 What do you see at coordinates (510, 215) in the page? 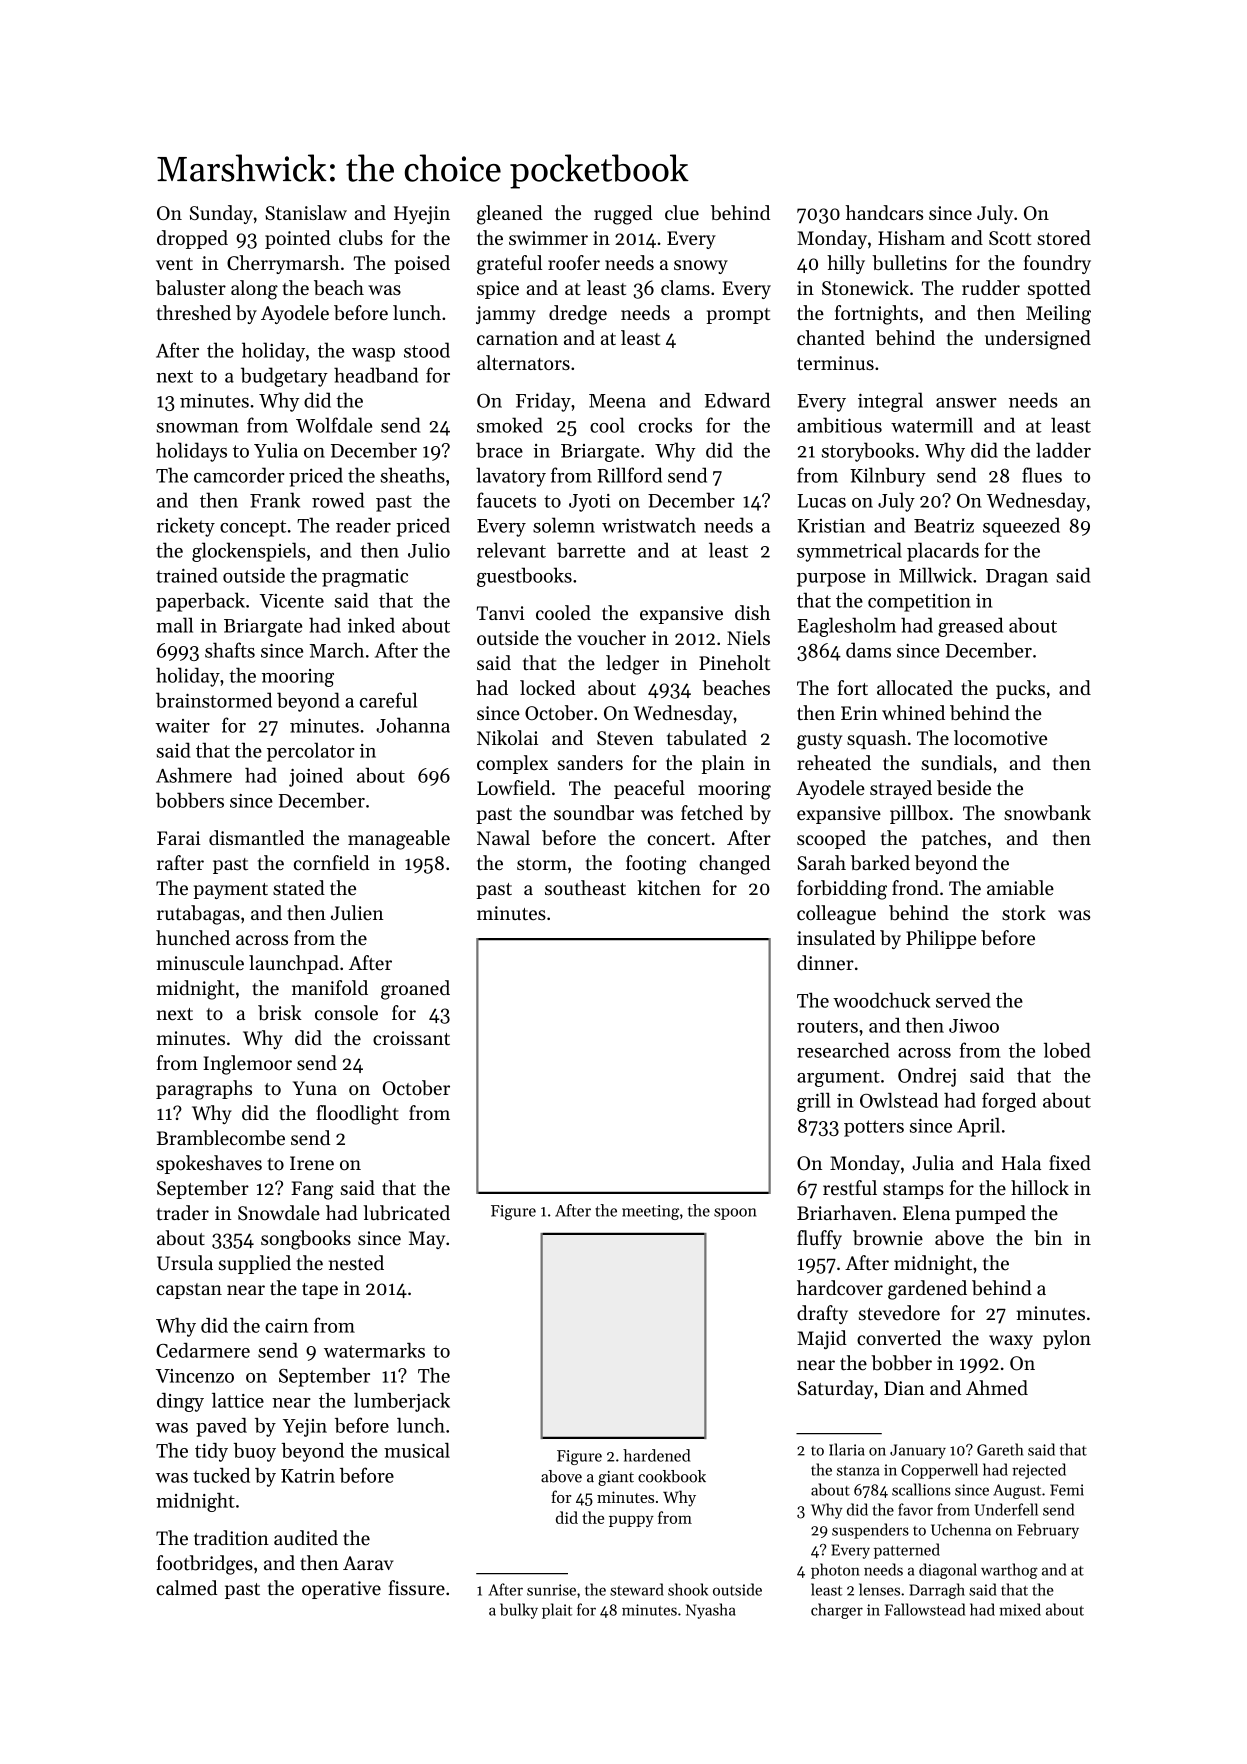
I see `gleaned` at bounding box center [510, 215].
